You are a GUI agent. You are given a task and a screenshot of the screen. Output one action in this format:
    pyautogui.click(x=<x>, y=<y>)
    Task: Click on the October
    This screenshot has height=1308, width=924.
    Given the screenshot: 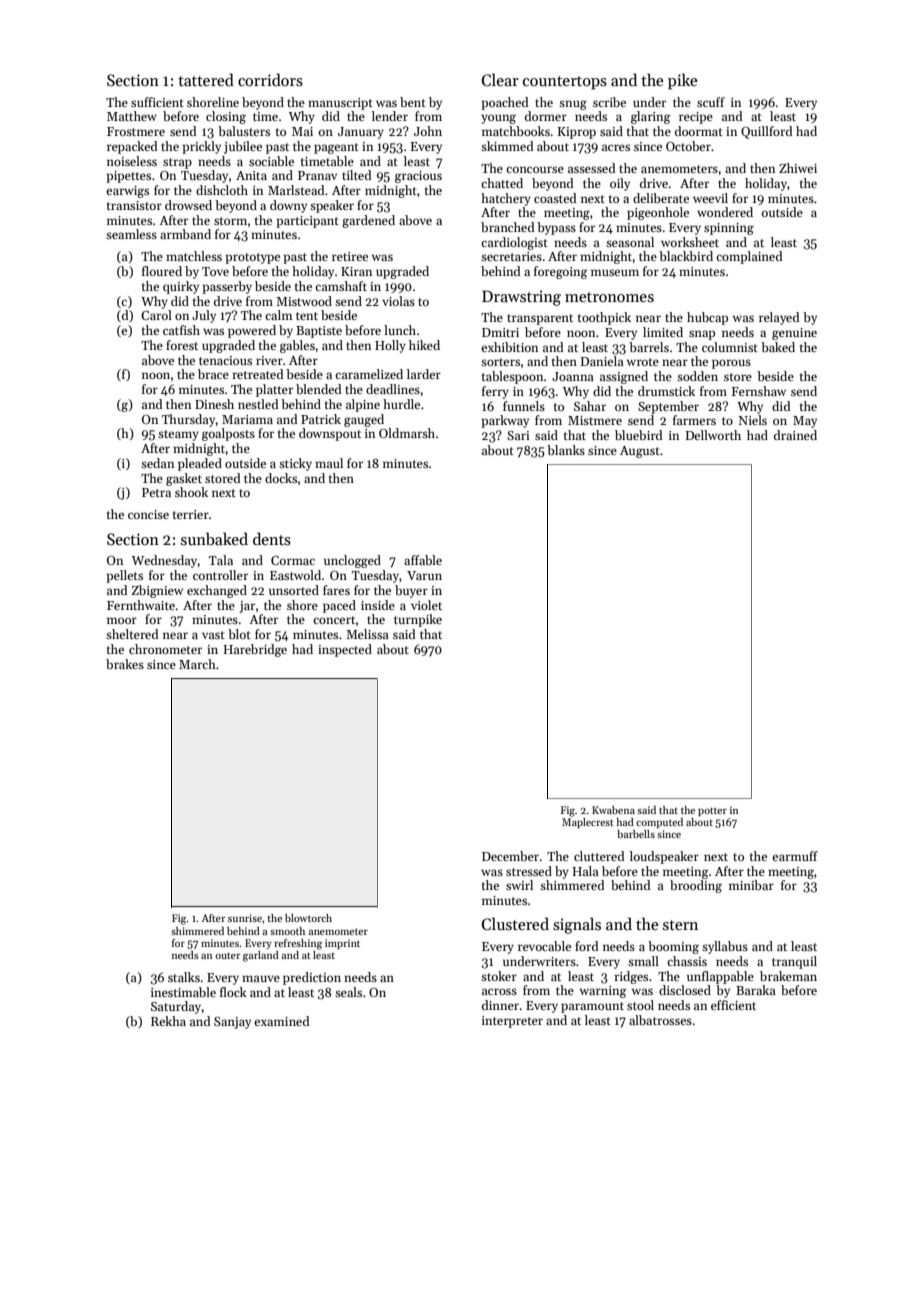 What is the action you would take?
    pyautogui.click(x=688, y=146)
